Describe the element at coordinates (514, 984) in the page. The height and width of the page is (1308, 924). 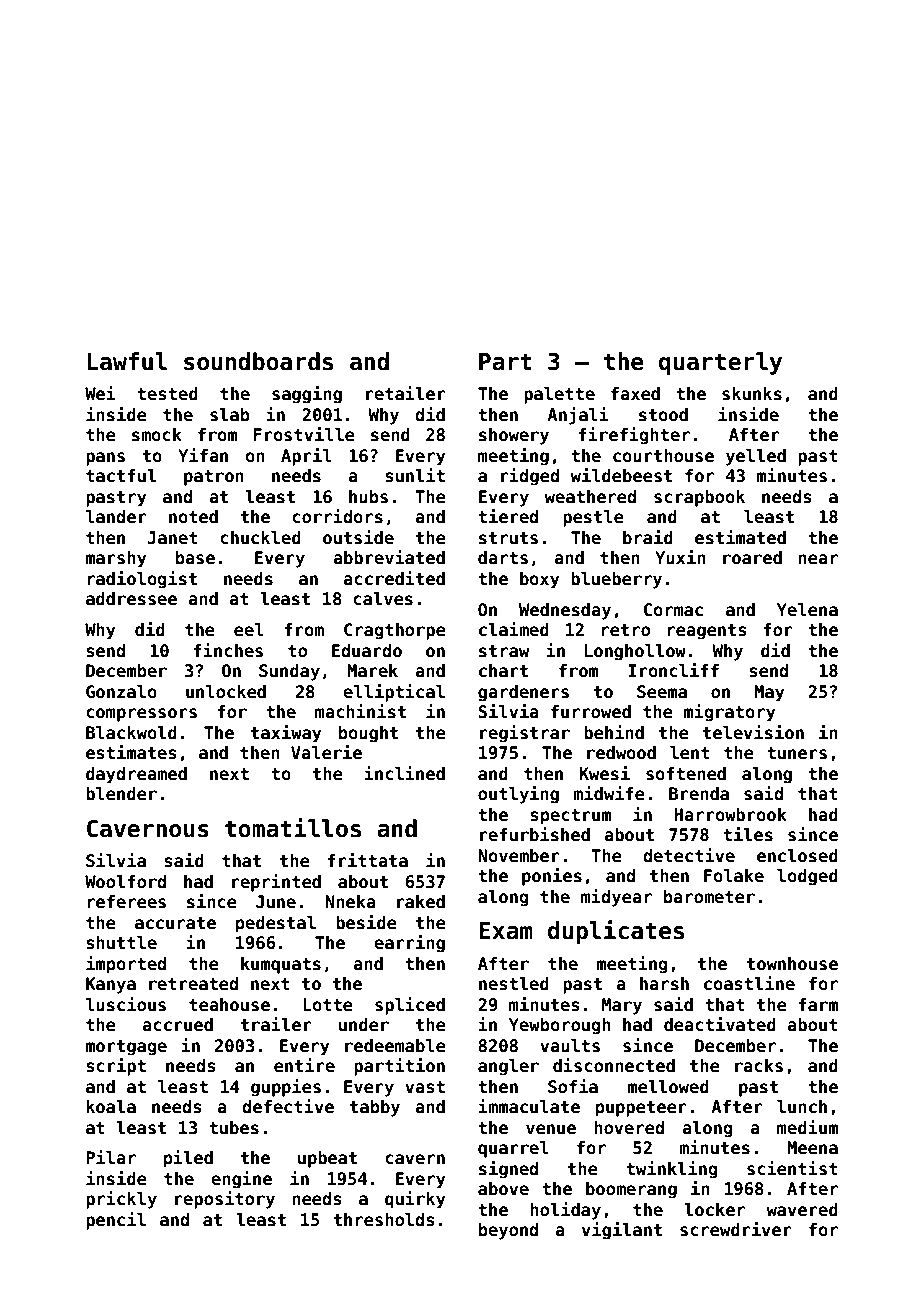
I see `nestled` at that location.
